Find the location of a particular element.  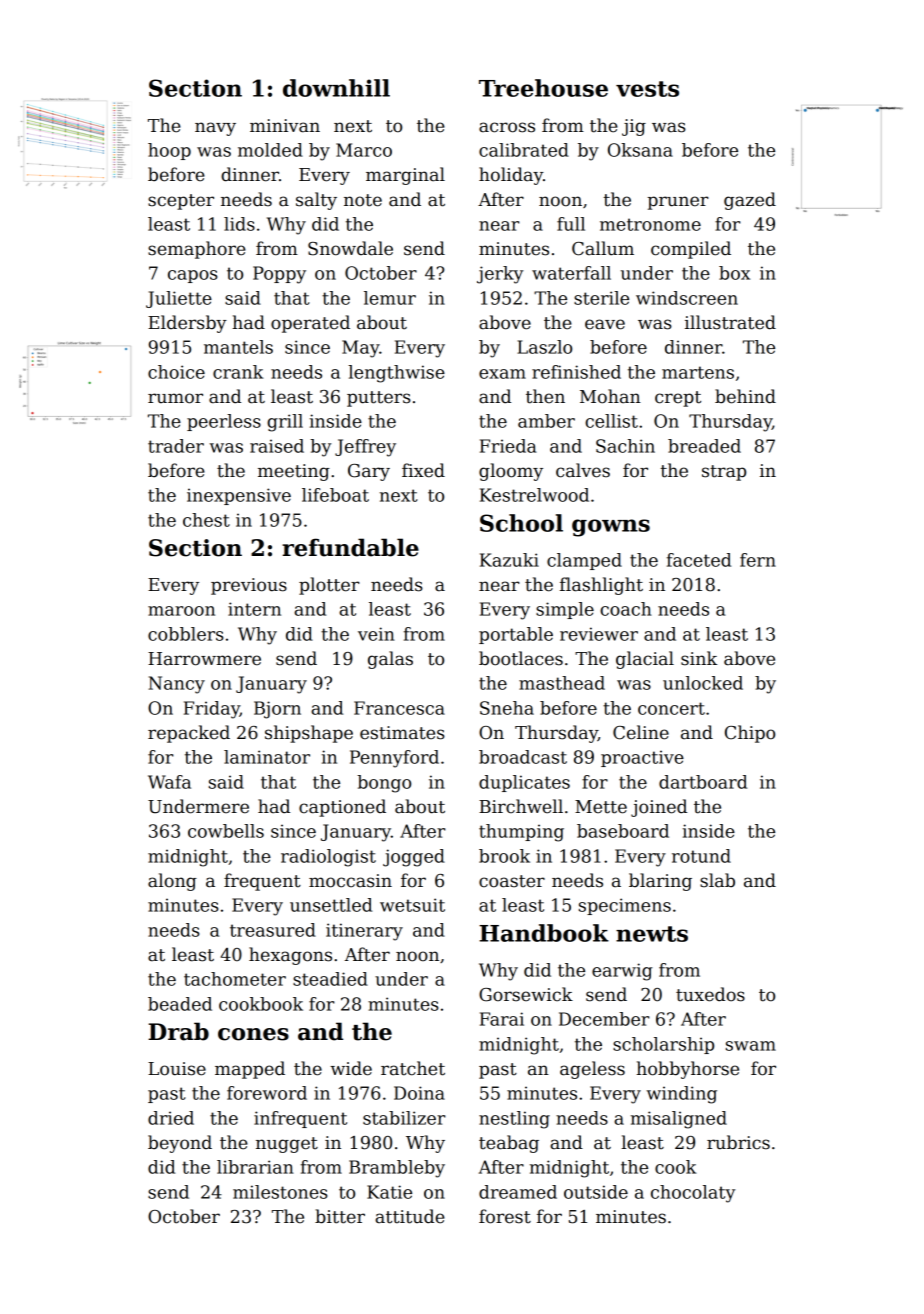

along is located at coordinates (172, 882).
